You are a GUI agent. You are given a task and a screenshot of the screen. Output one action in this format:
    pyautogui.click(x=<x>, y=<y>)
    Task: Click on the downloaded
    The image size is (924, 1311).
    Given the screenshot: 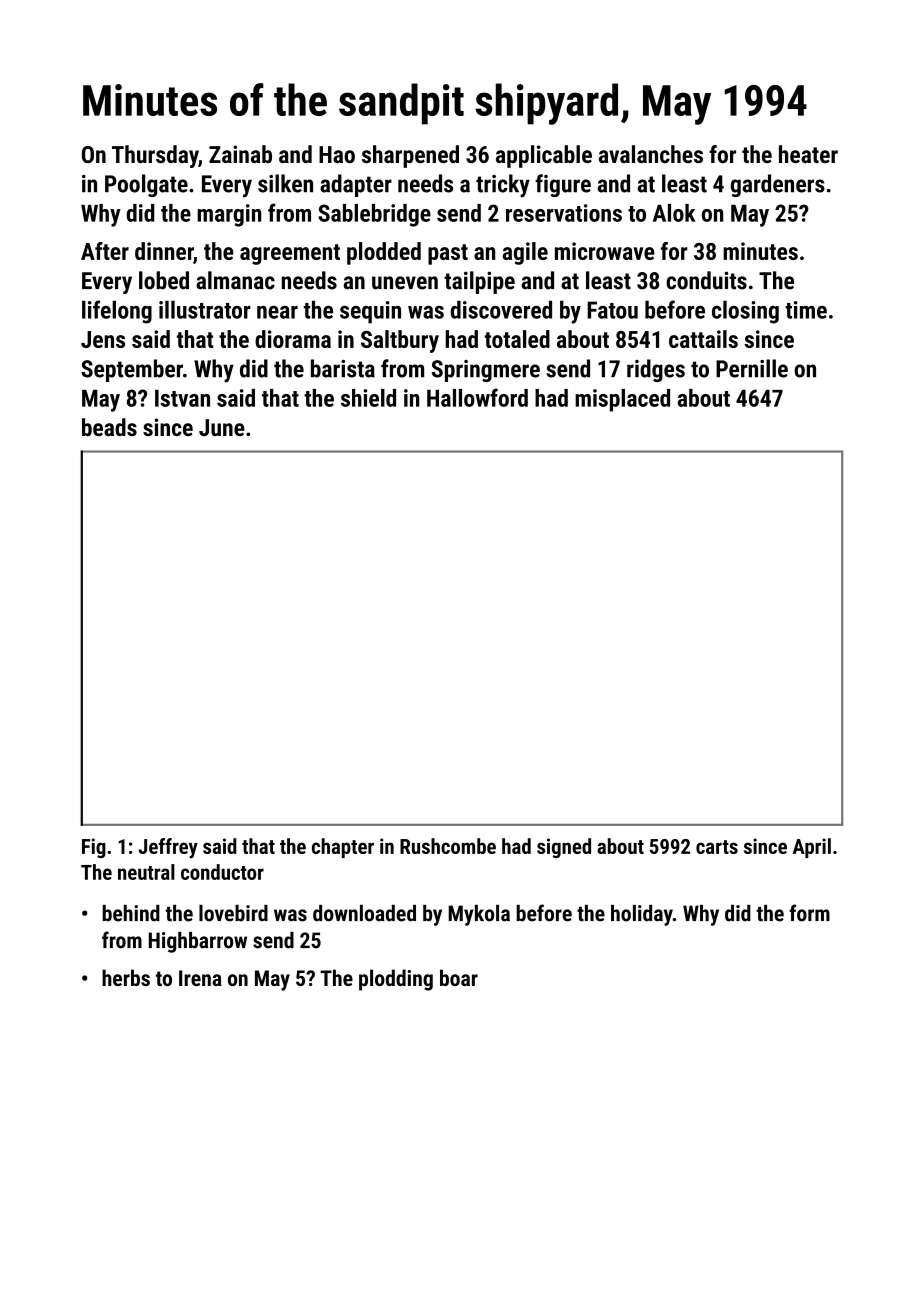 What is the action you would take?
    pyautogui.click(x=364, y=913)
